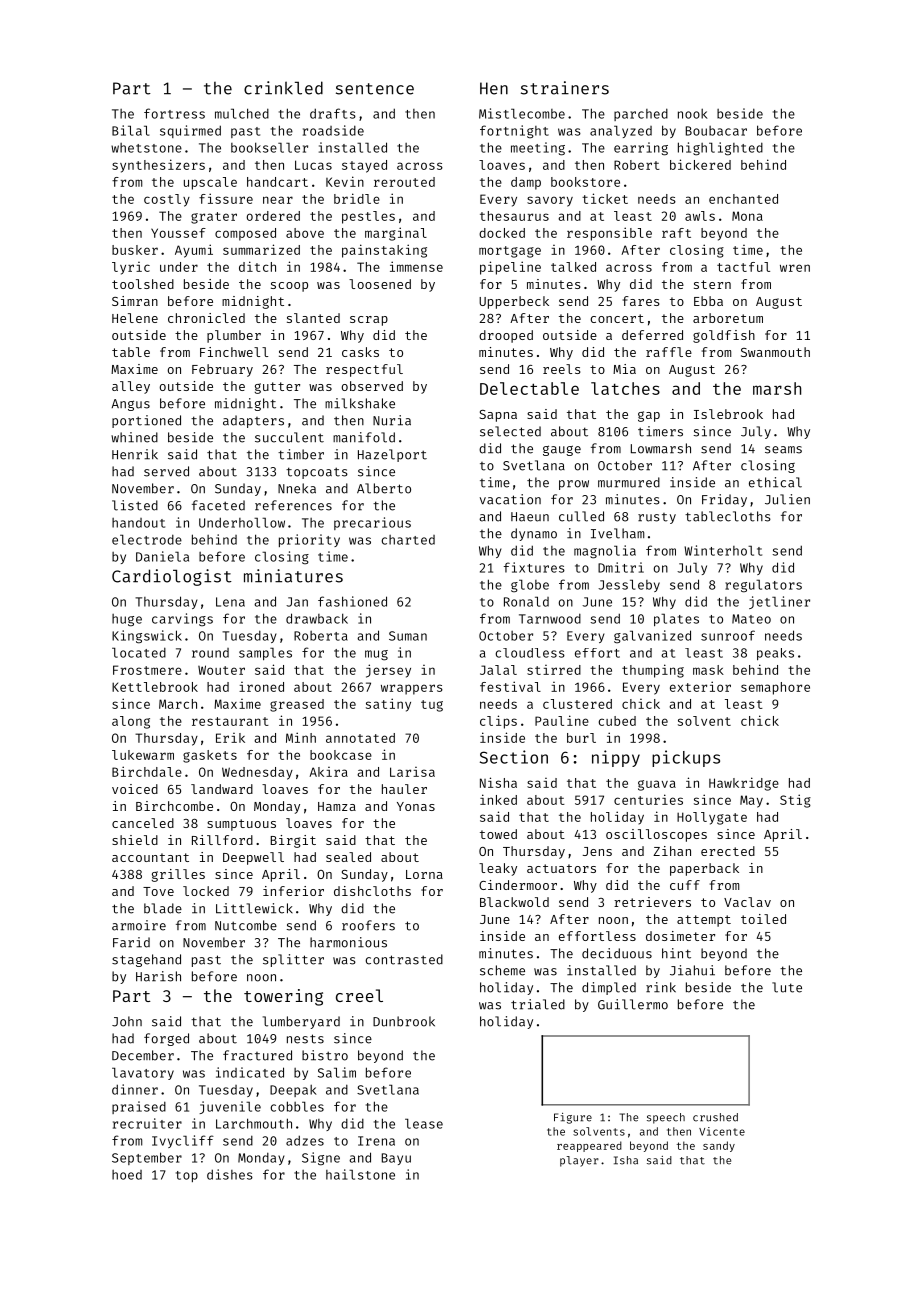 The height and width of the page is (1308, 924). What do you see at coordinates (127, 1021) in the page?
I see `John` at bounding box center [127, 1021].
